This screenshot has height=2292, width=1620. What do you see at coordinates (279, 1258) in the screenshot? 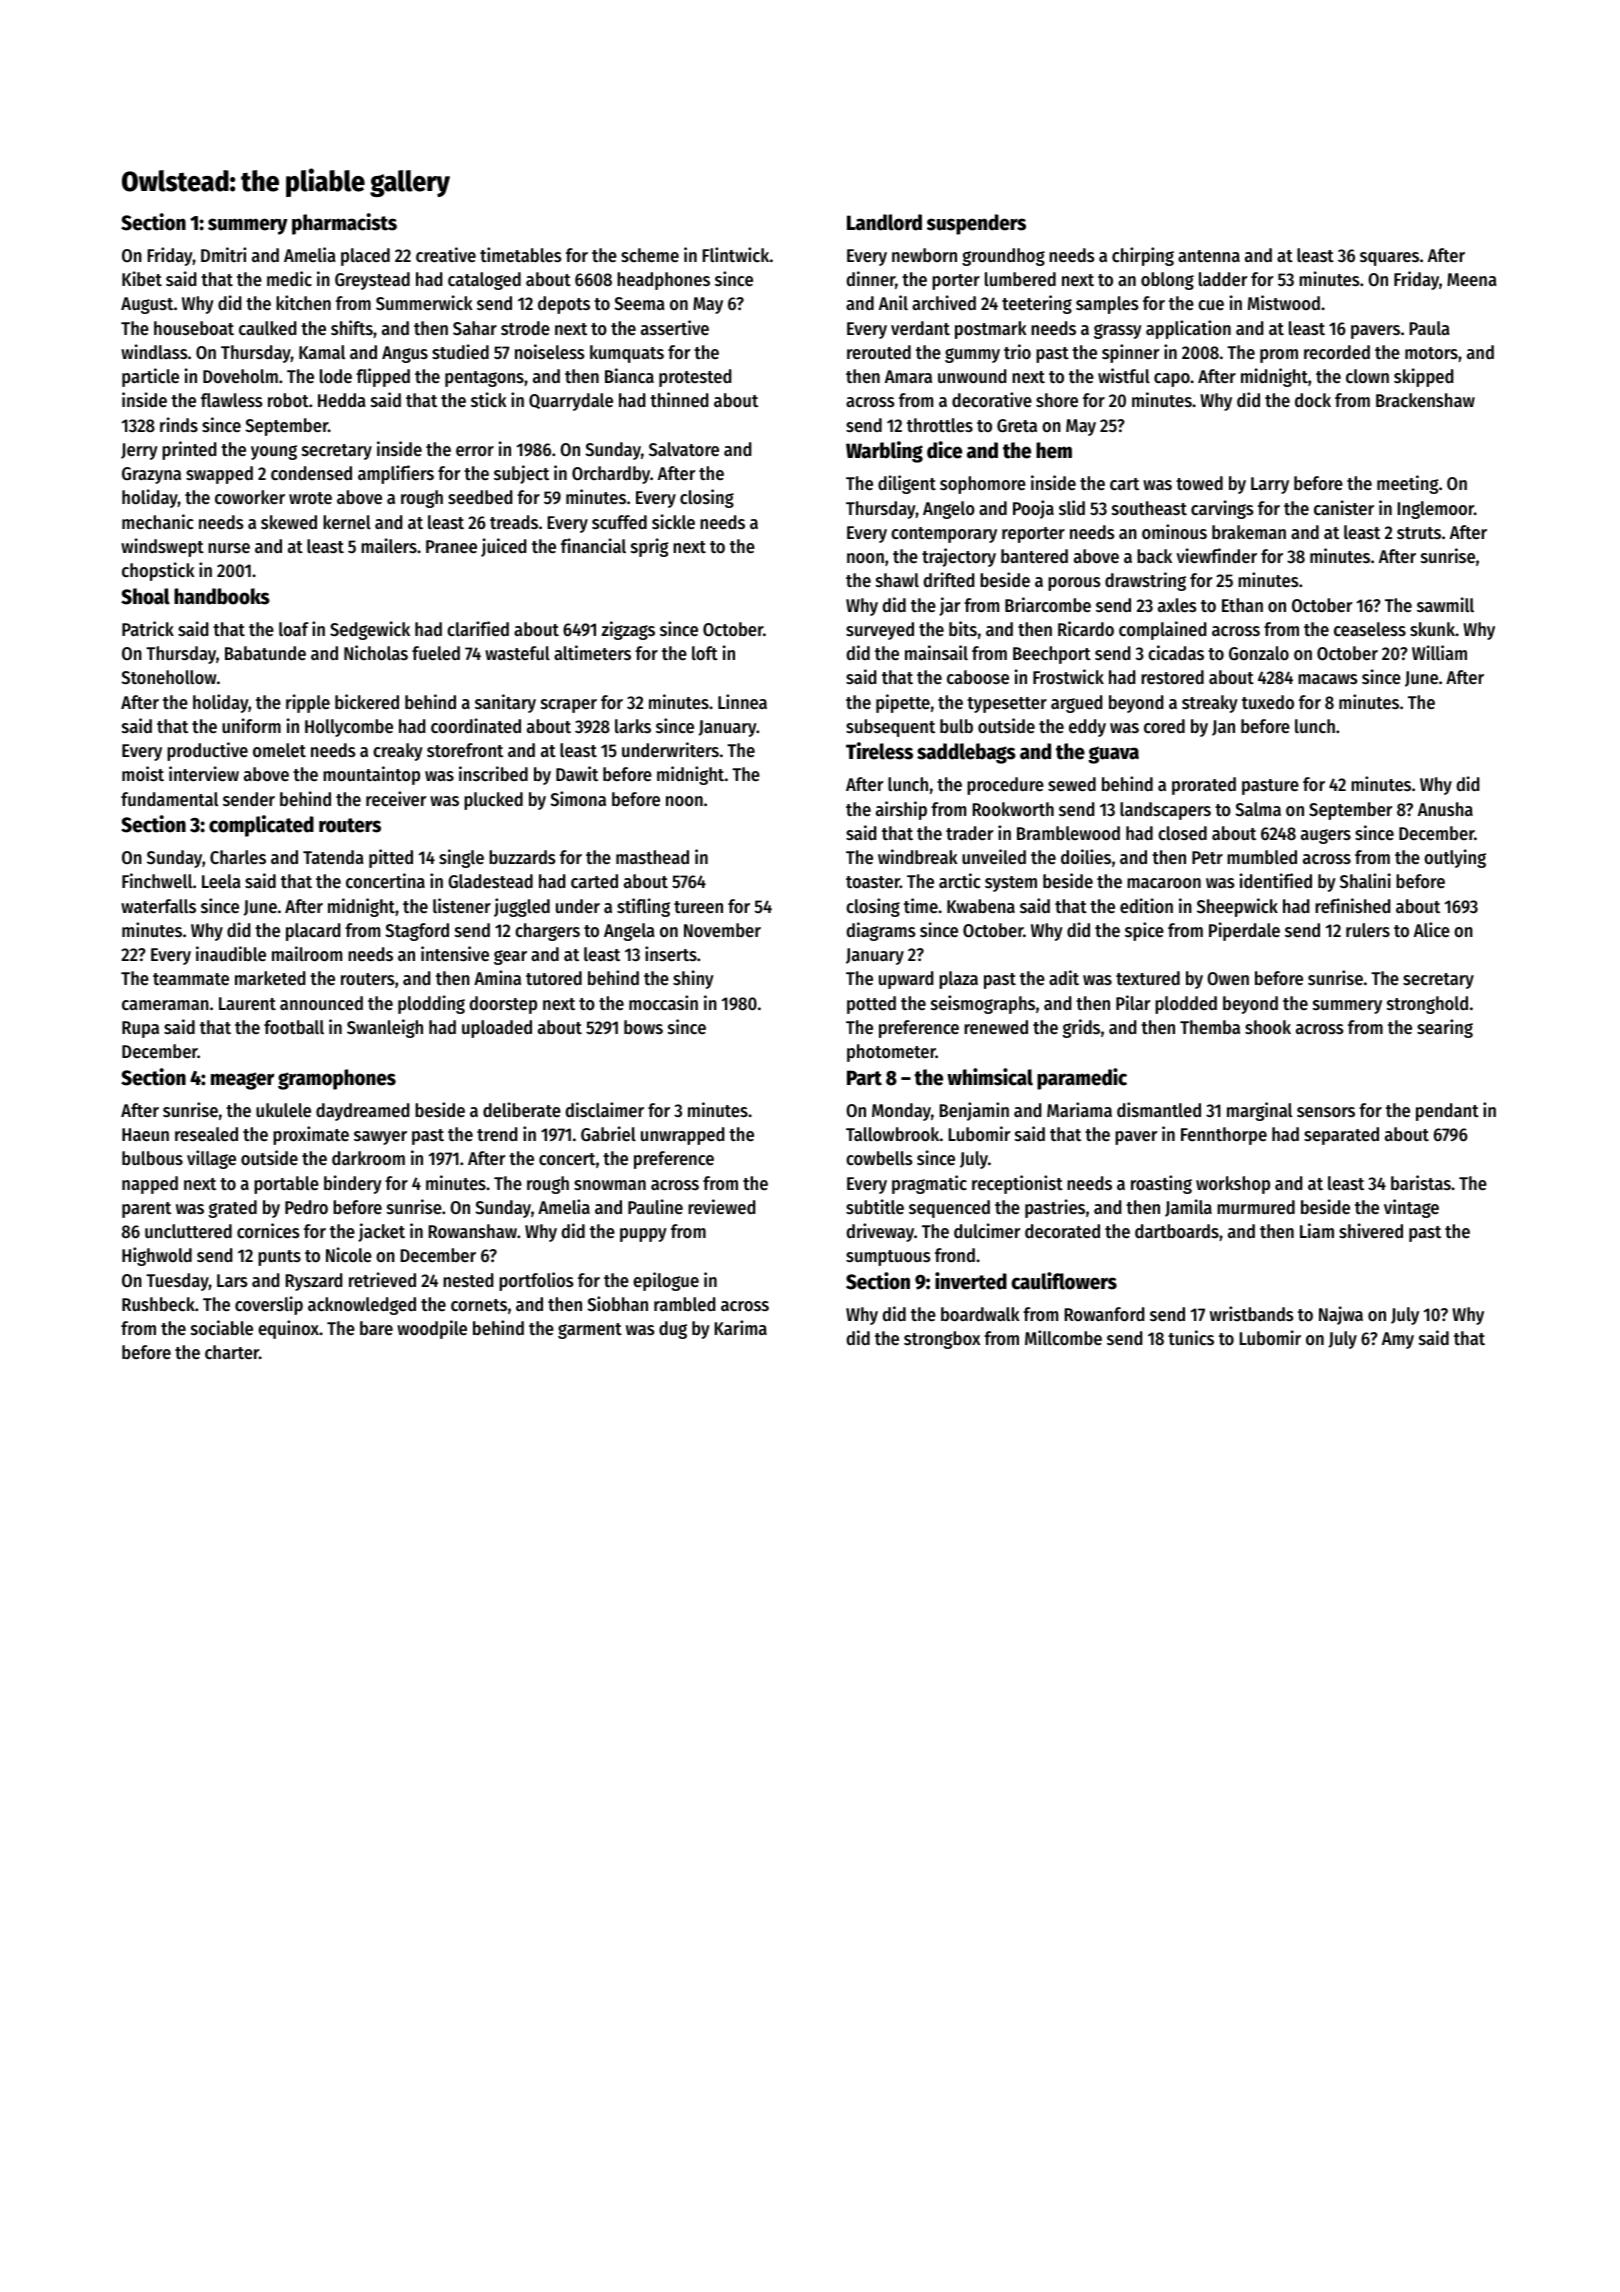
I see `punts` at bounding box center [279, 1258].
